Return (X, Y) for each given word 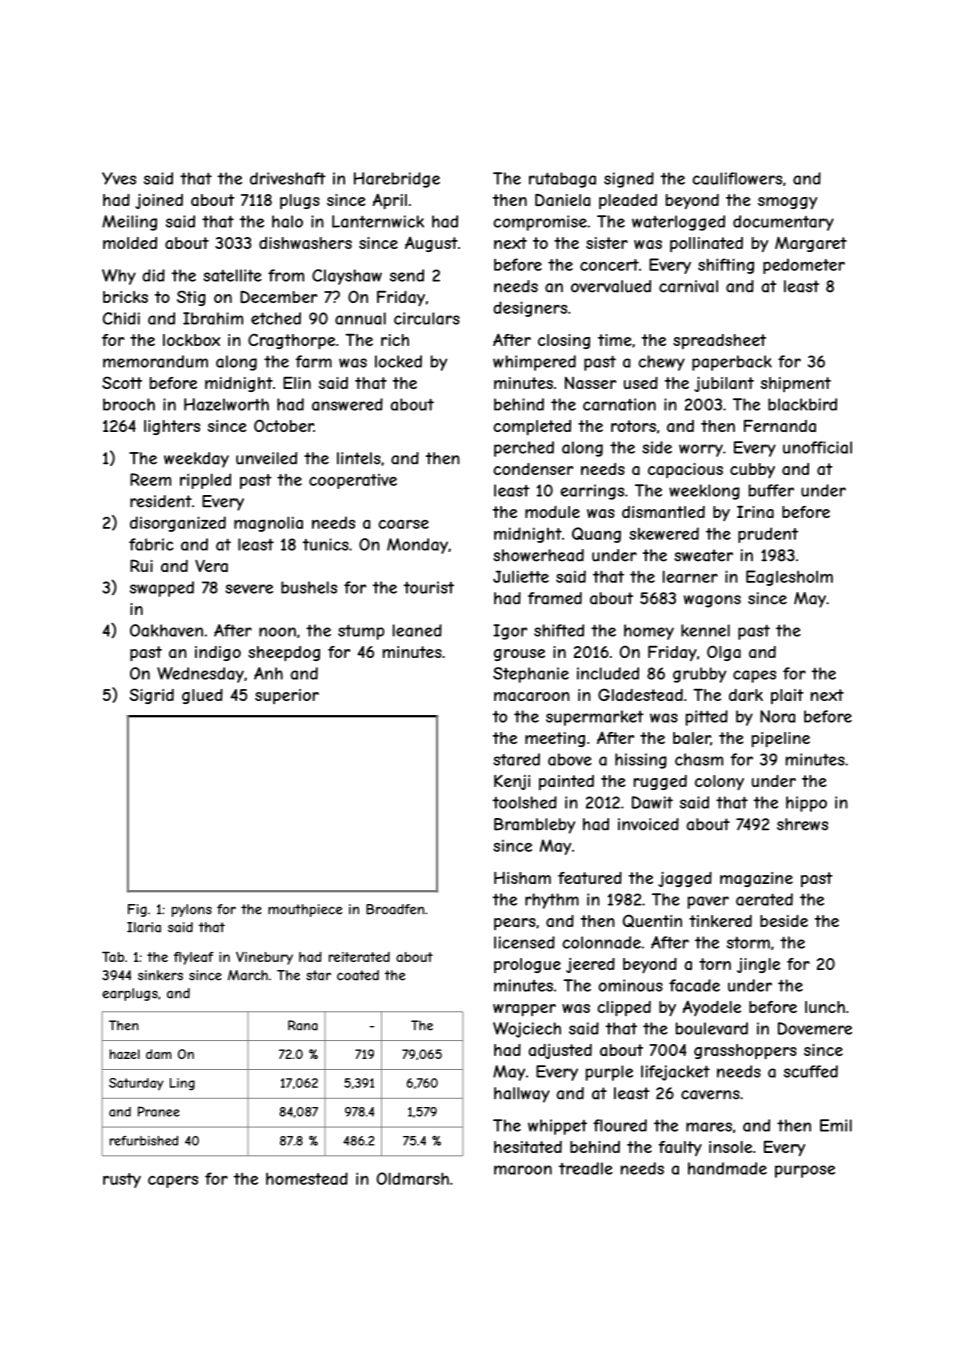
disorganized (178, 524)
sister (607, 243)
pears (515, 924)
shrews (802, 824)
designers (530, 309)
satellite (232, 275)
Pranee (159, 1111)
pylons (192, 910)
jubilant (724, 384)
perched (524, 449)
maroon (523, 1170)
